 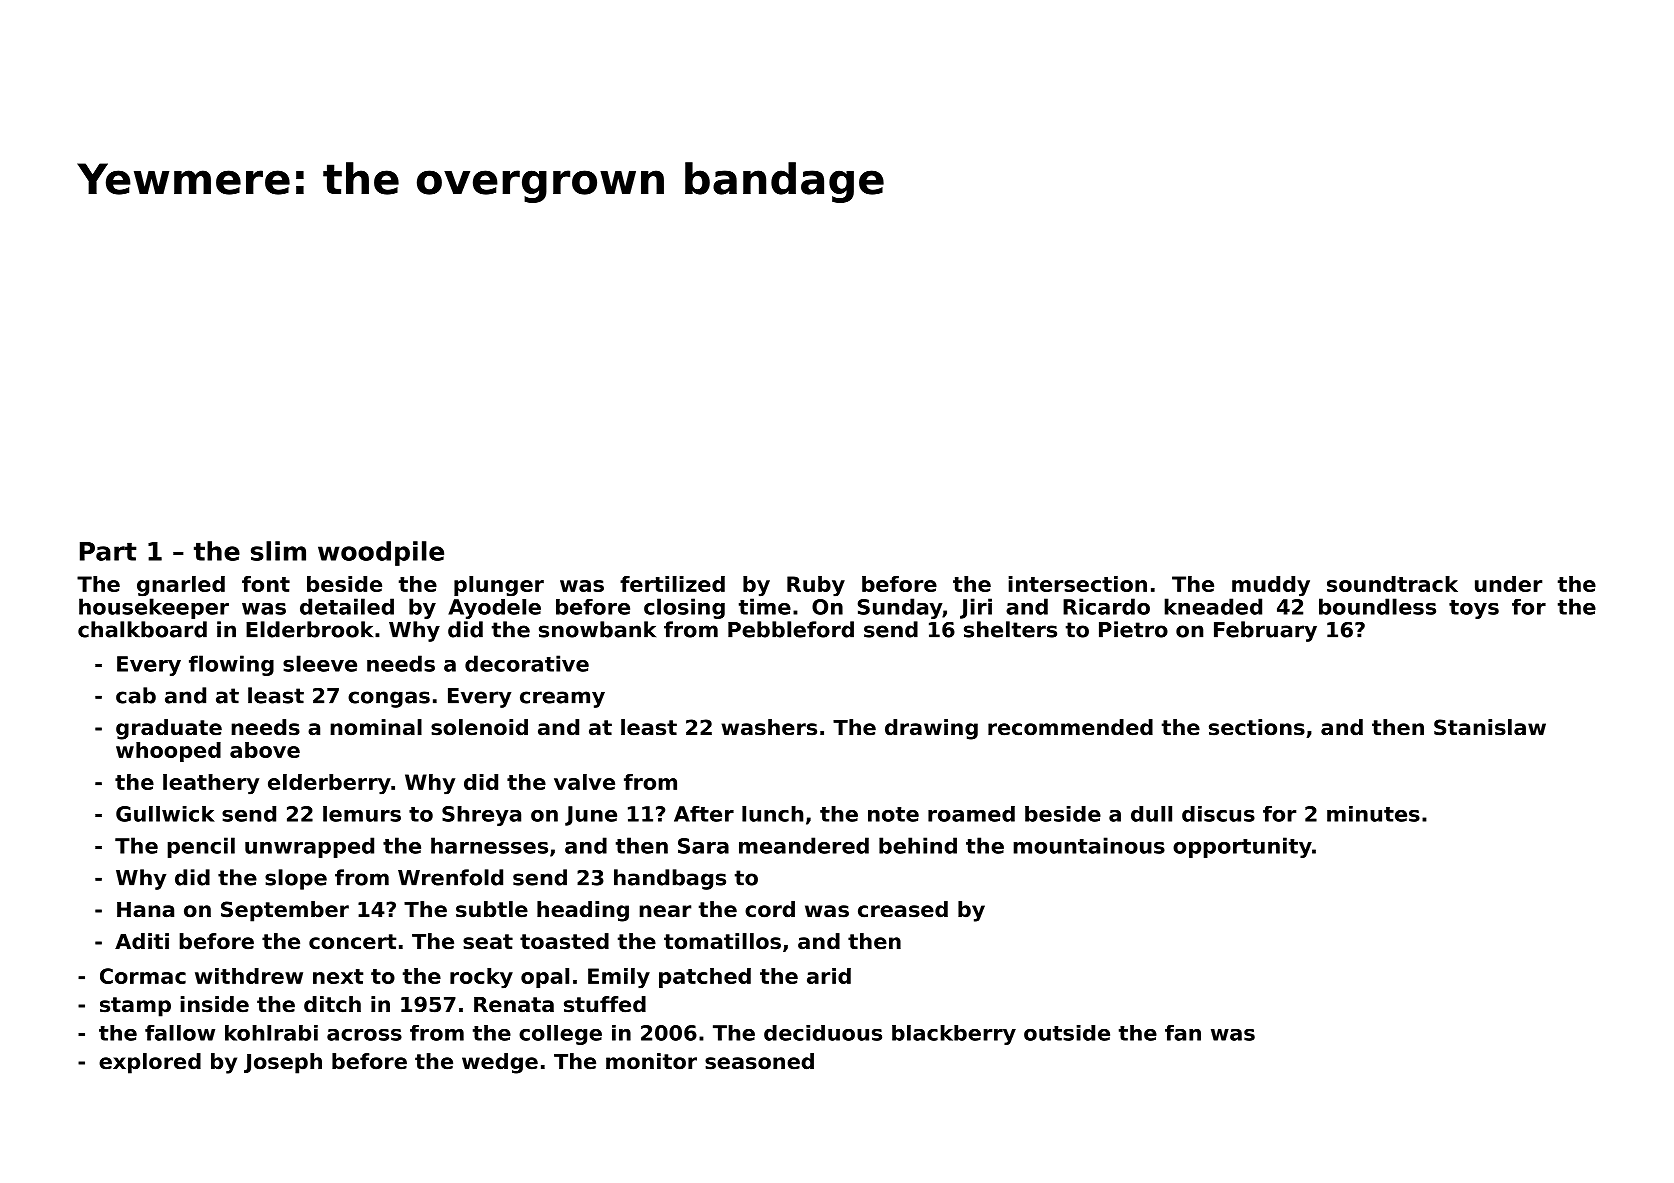 I want to click on fan, so click(x=1183, y=1033).
